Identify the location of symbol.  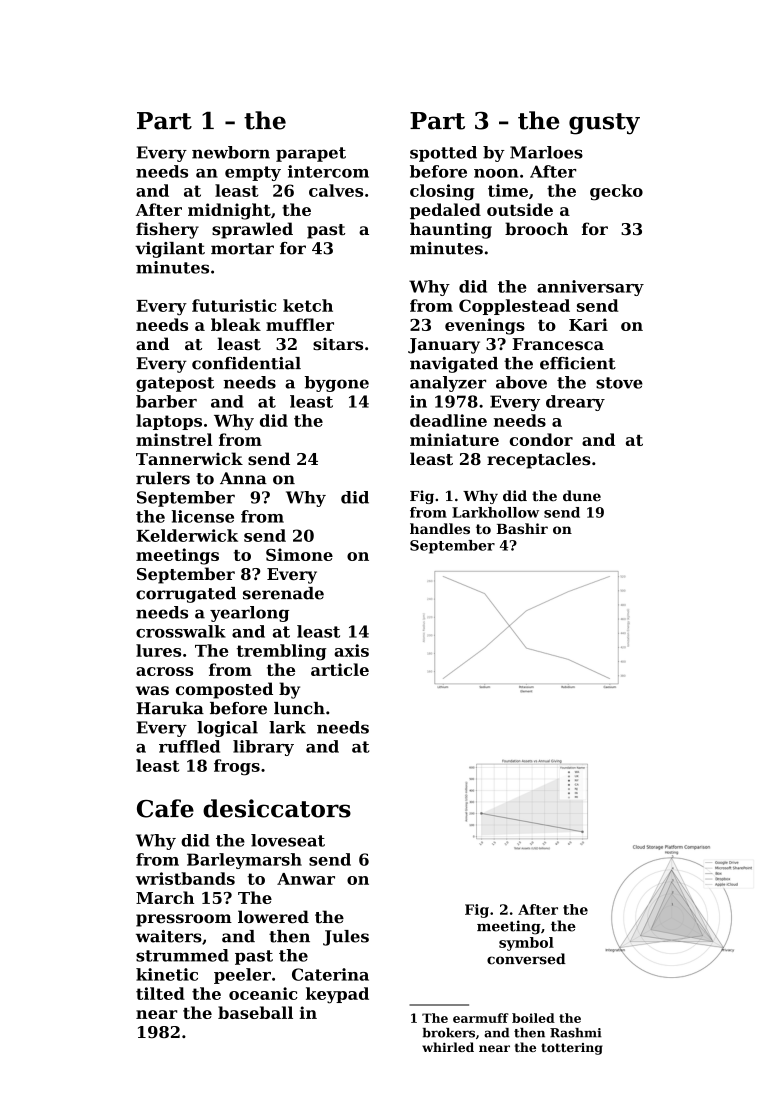
(526, 944).
